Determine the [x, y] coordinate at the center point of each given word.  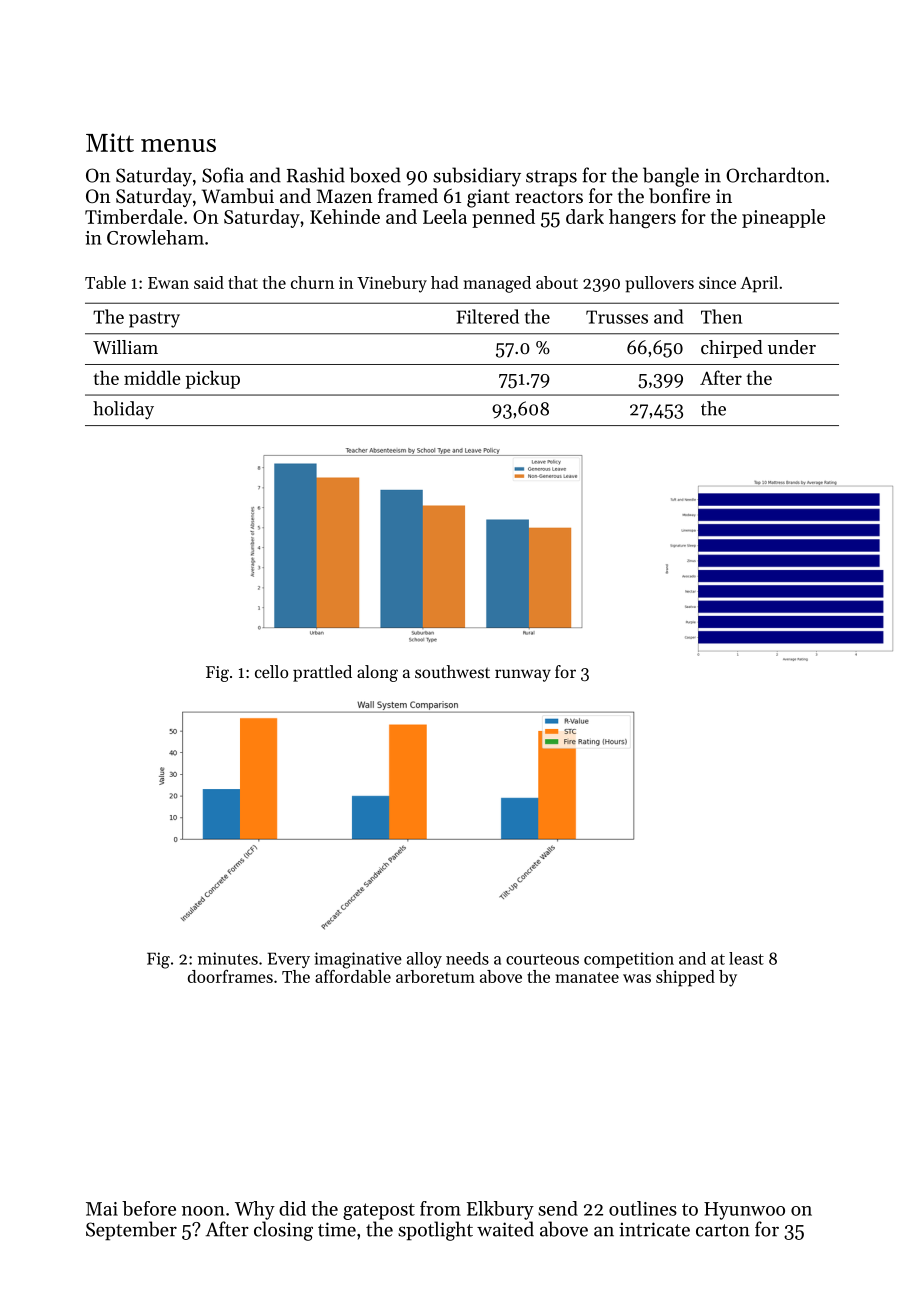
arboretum [435, 976]
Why [255, 1210]
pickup [213, 379]
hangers [642, 218]
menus [178, 145]
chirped [732, 349]
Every [289, 960]
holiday [123, 410]
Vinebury [392, 284]
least [746, 958]
